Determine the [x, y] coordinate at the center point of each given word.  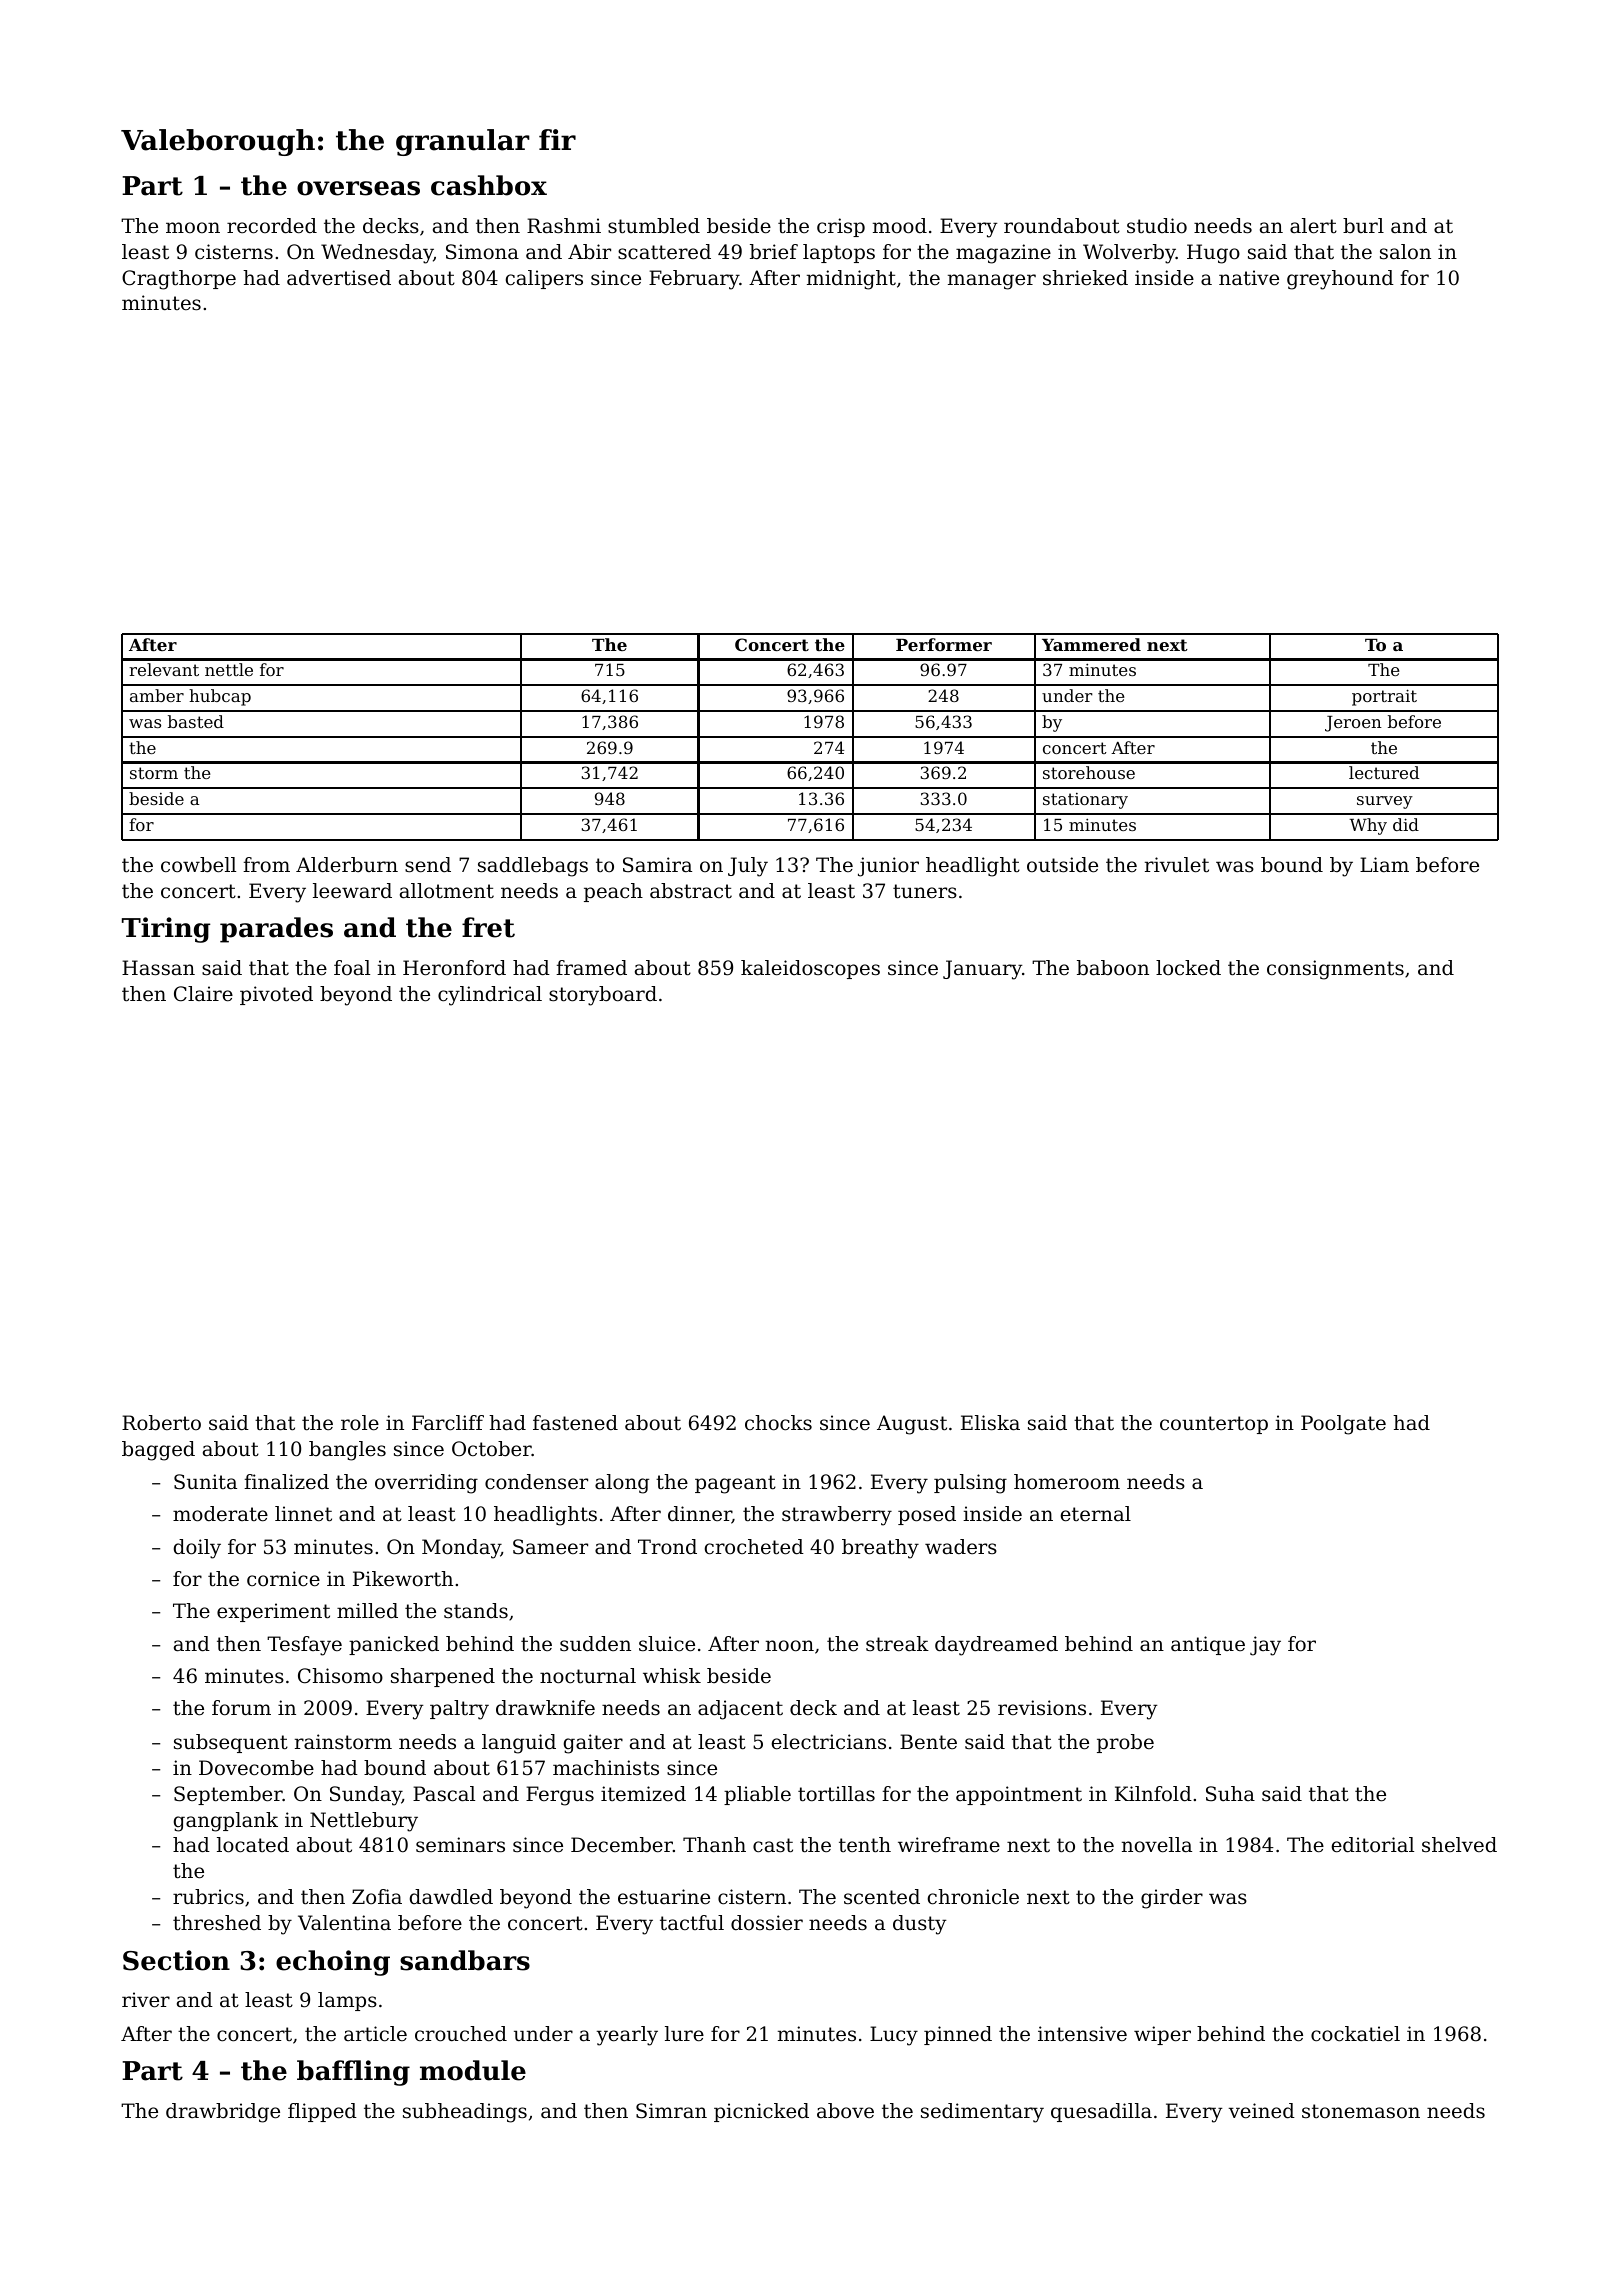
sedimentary [982, 2113]
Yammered [1091, 644]
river [146, 2000]
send [428, 865]
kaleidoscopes [810, 969]
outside [1062, 865]
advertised [339, 278]
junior [888, 867]
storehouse [1089, 772]
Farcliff [448, 1423]
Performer [944, 644]
